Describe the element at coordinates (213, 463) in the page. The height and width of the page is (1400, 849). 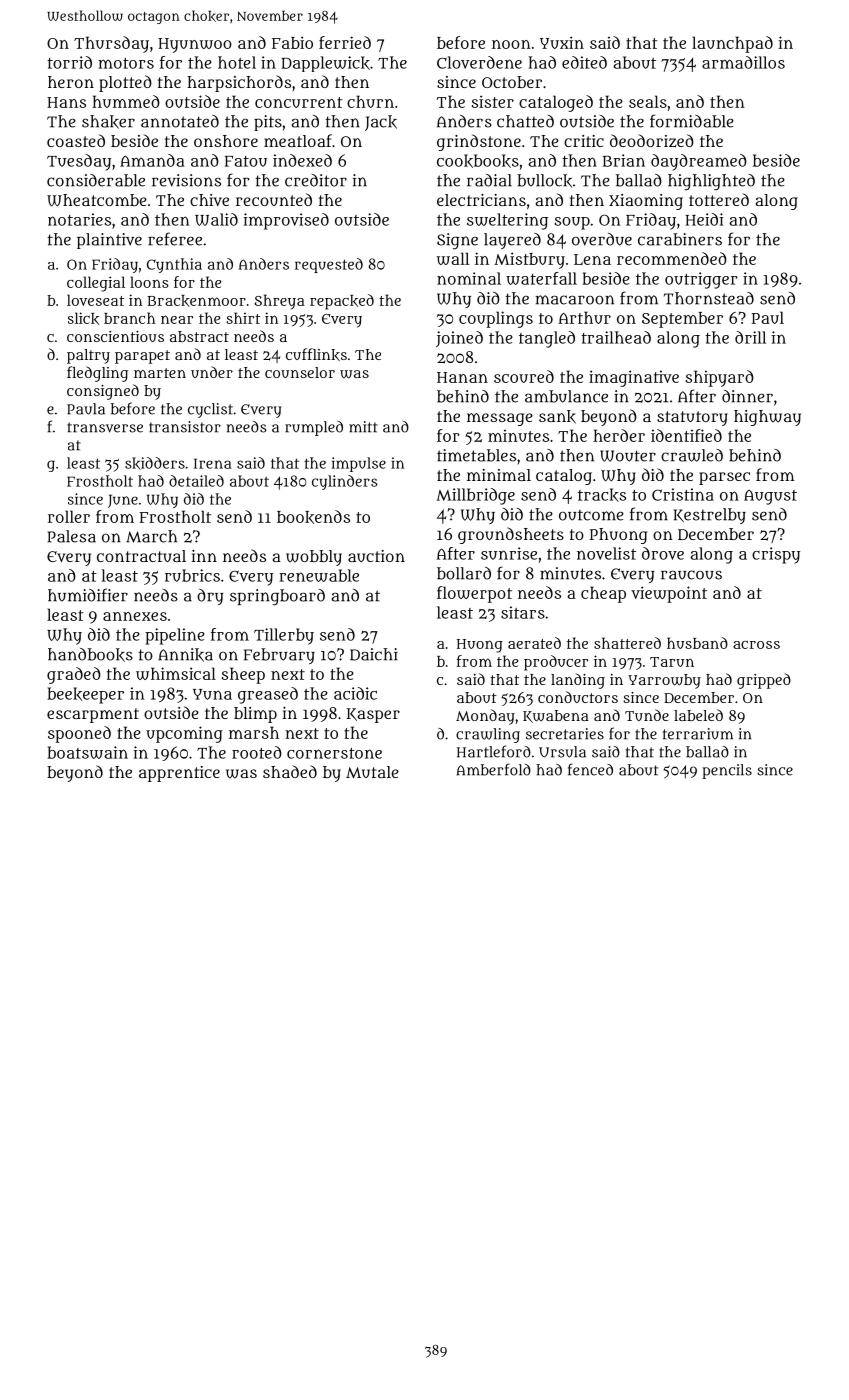
I see `Irena` at that location.
